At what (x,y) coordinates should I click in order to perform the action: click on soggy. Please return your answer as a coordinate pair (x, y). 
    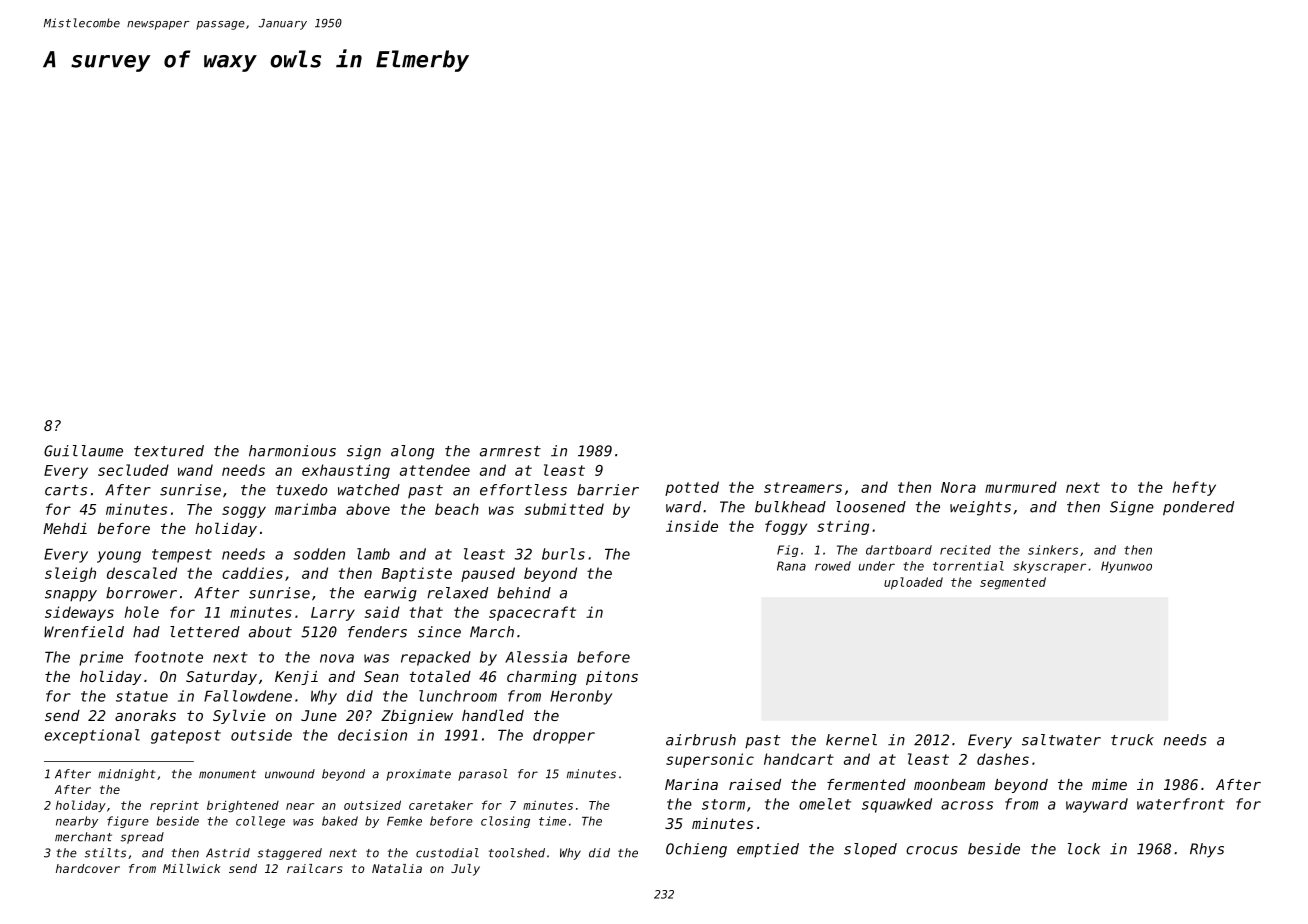
    Looking at the image, I should click on (244, 512).
